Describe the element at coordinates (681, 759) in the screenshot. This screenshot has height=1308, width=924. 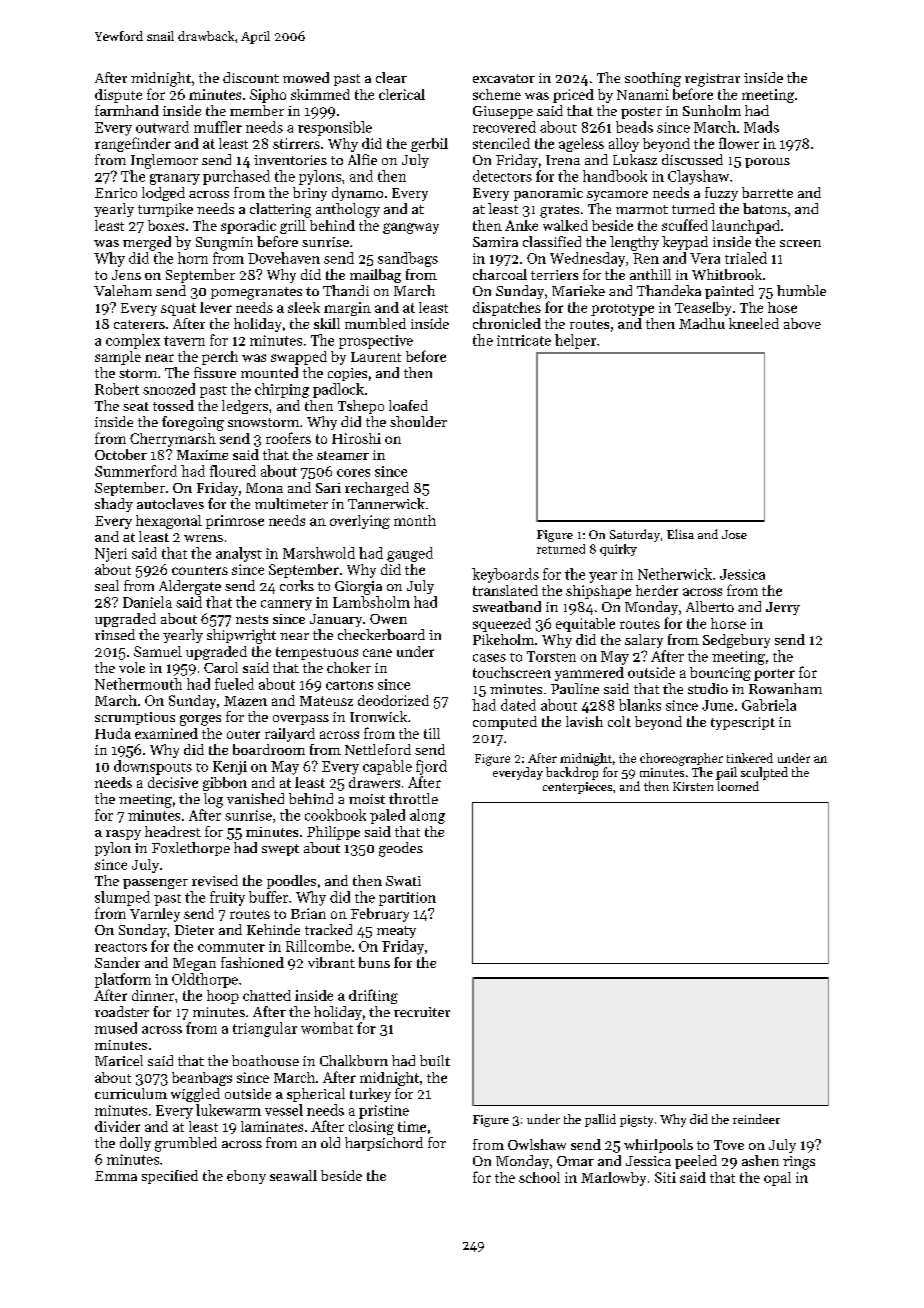
I see `choreographer` at that location.
